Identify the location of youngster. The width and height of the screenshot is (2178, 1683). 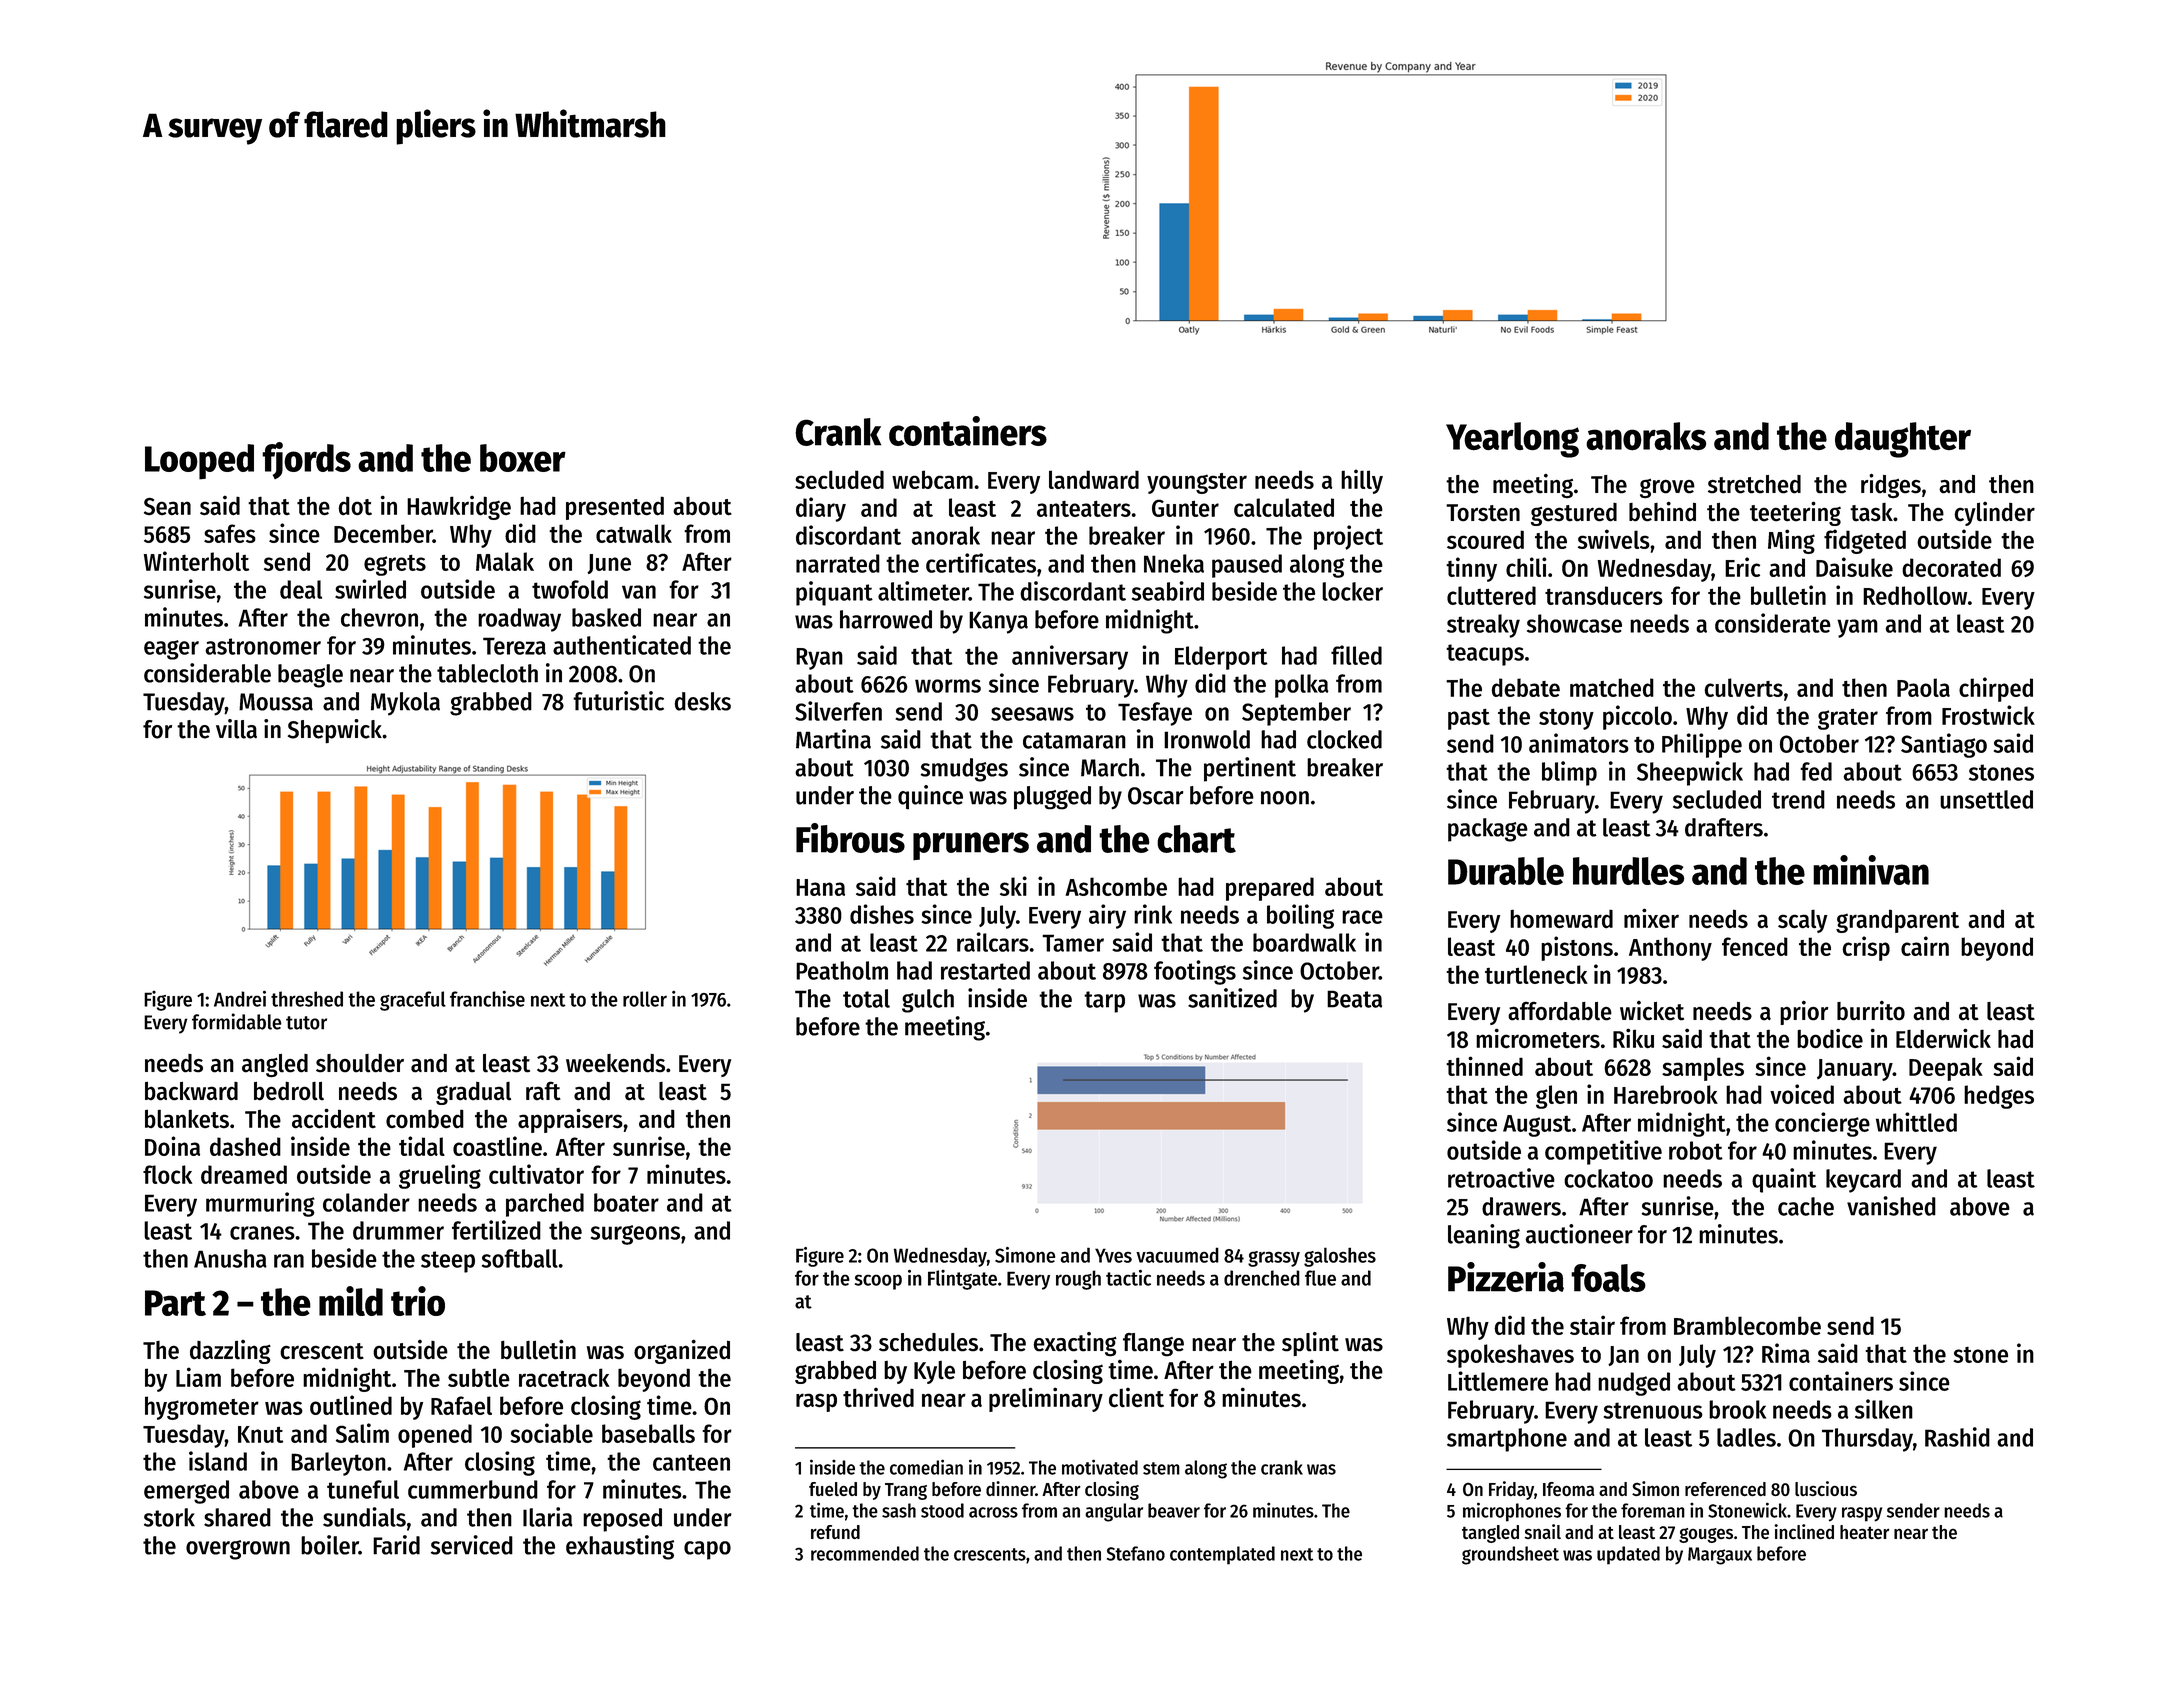
(1197, 483).
